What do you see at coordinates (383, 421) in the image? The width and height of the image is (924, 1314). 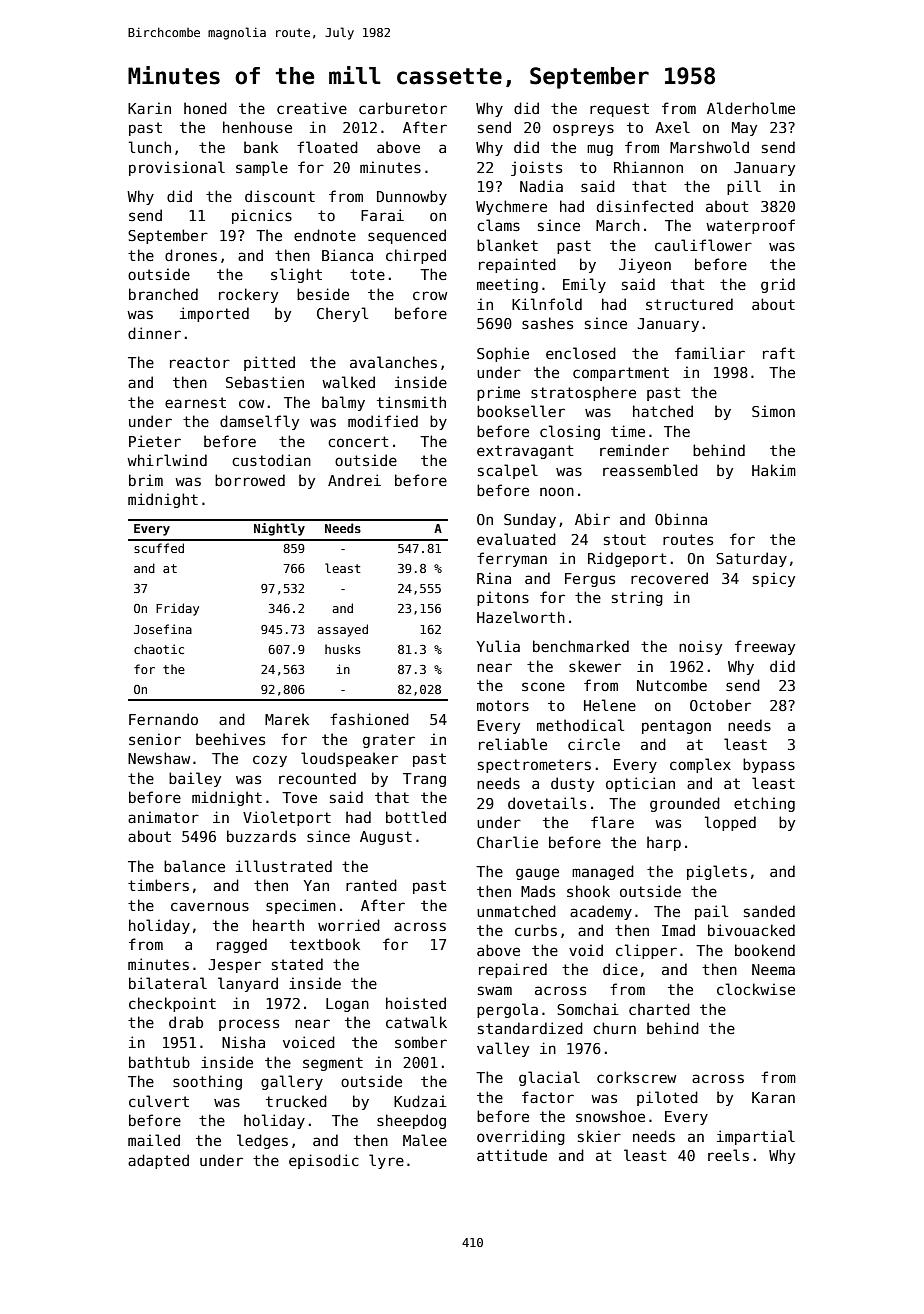 I see `modified` at bounding box center [383, 421].
